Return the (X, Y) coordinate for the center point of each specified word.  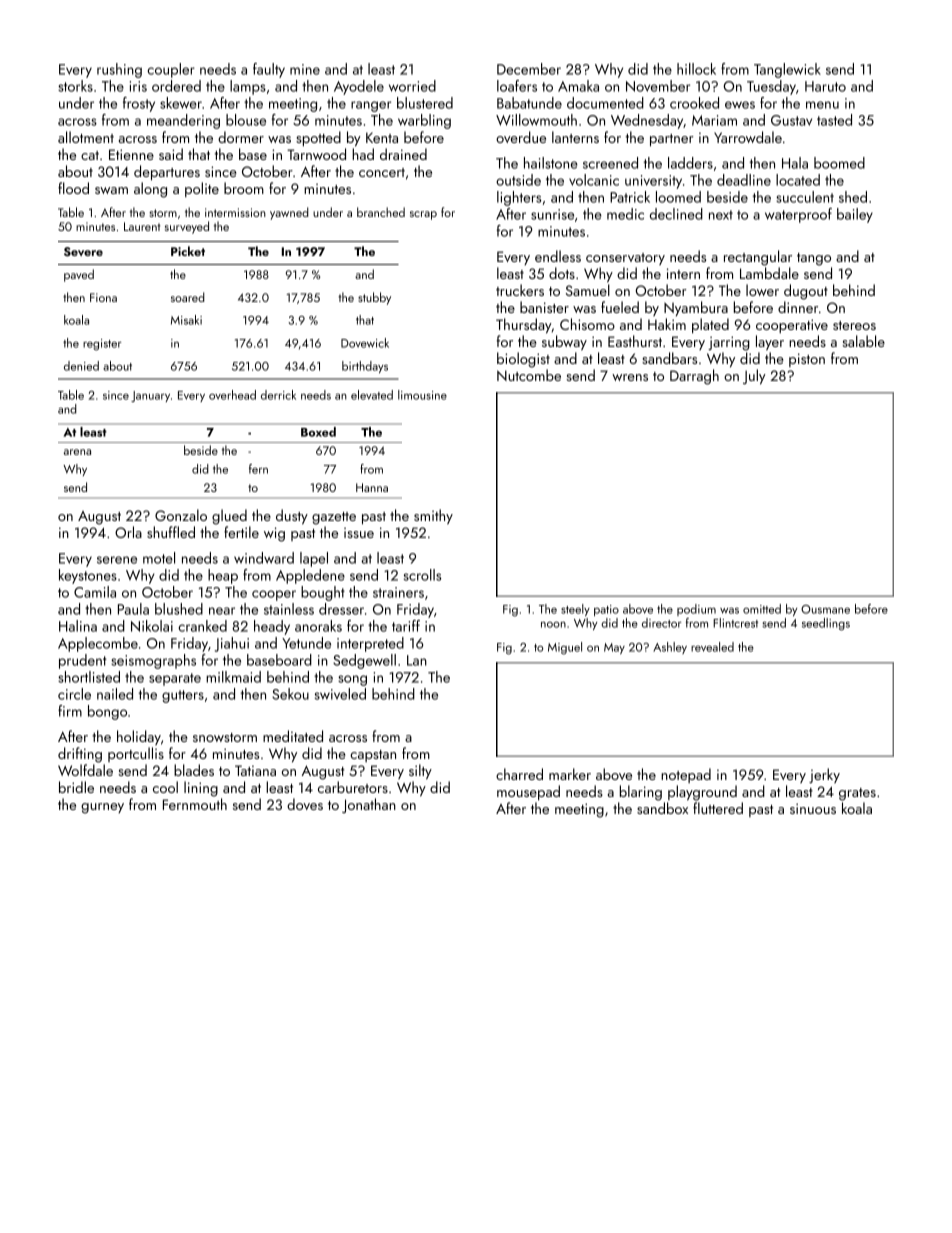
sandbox (662, 808)
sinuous (813, 808)
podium (696, 610)
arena (77, 452)
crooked (694, 103)
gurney (102, 808)
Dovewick (365, 343)
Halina (78, 626)
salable (863, 341)
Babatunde (529, 103)
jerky (824, 775)
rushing (119, 70)
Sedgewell (364, 661)
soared (188, 297)
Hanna (372, 487)
